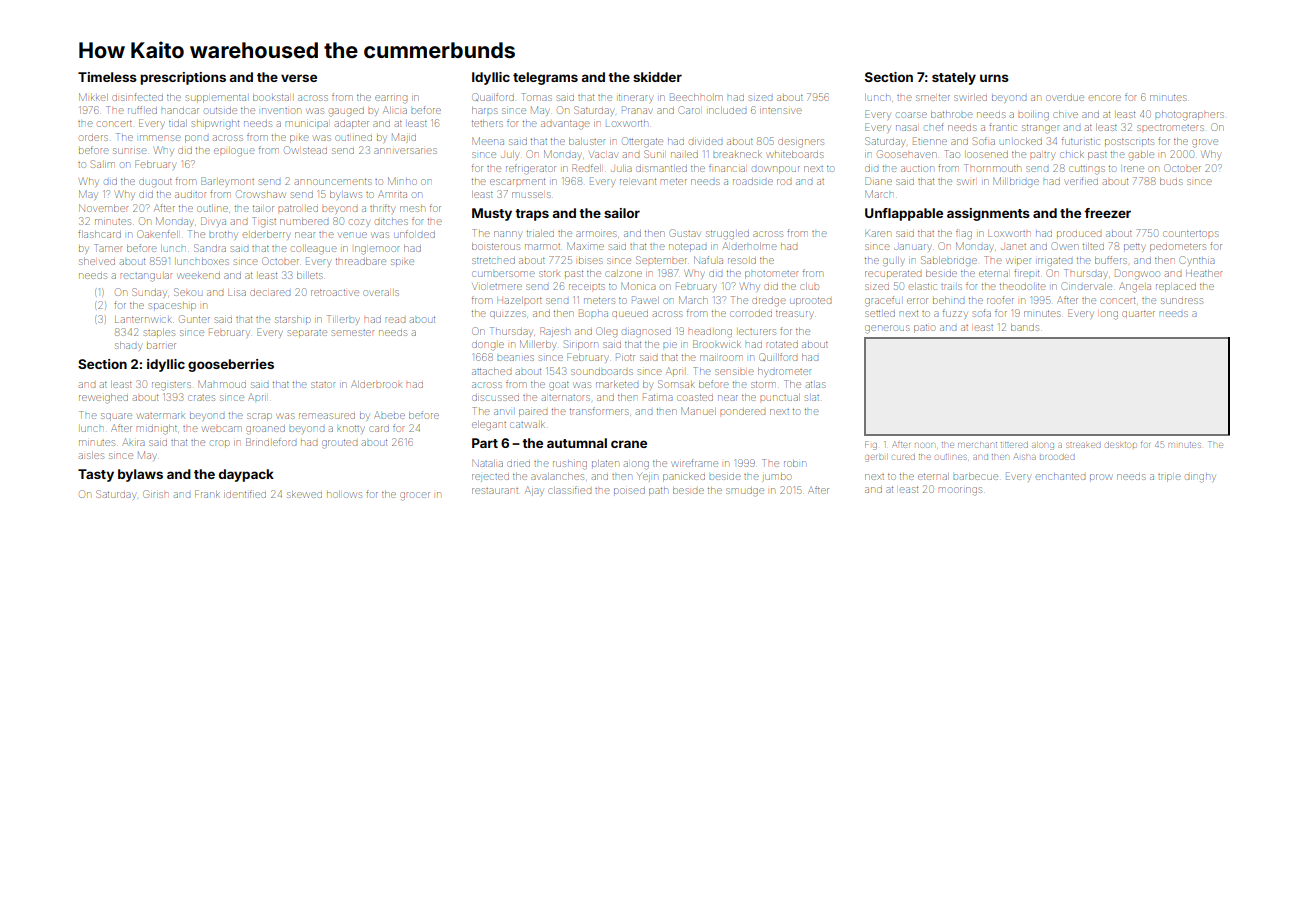  I want to click on grocer, so click(415, 496).
